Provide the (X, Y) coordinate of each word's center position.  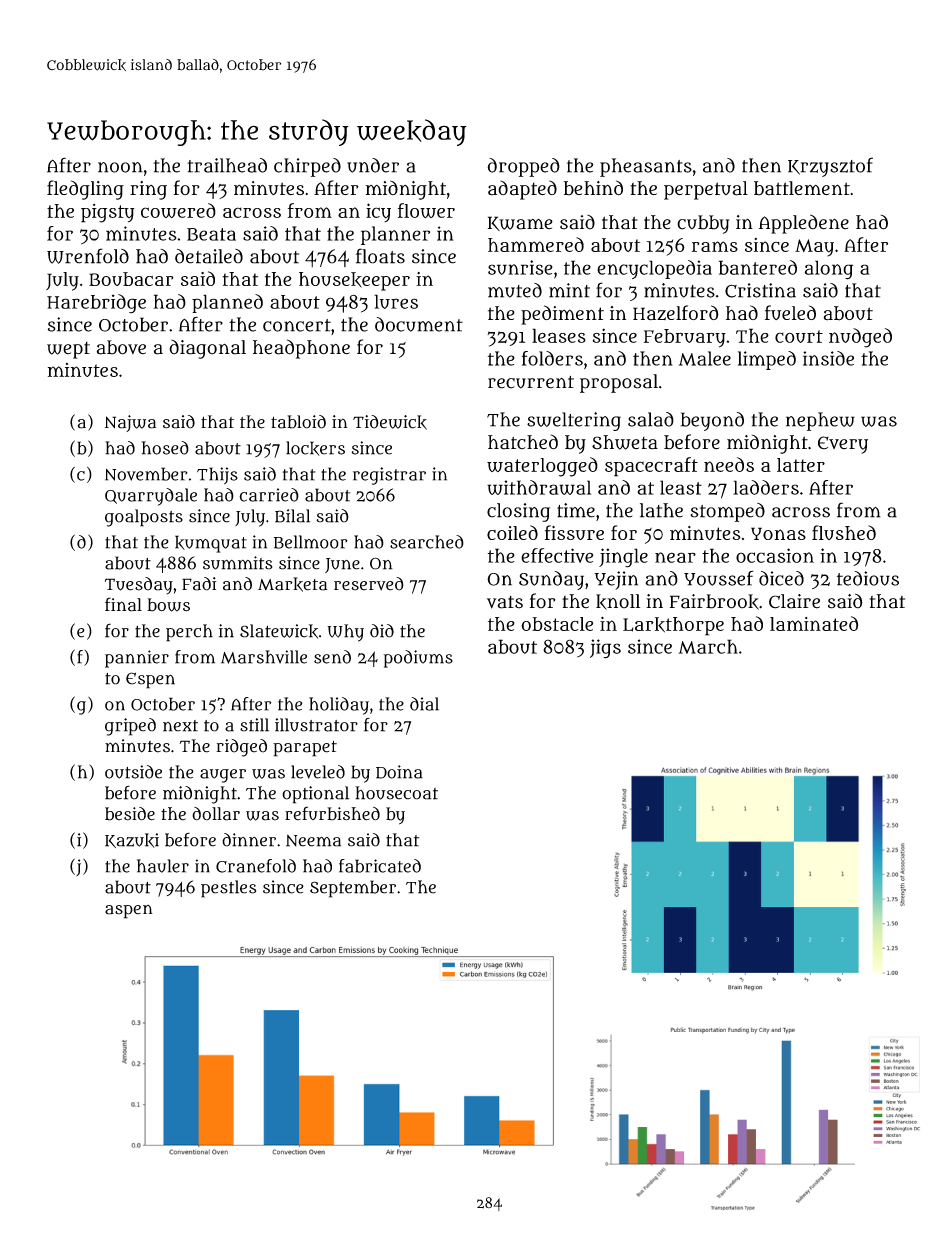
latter (801, 465)
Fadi (199, 584)
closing (518, 512)
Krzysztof (830, 167)
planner (395, 235)
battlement (802, 188)
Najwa (130, 423)
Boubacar (131, 279)
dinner (249, 840)
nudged (860, 338)
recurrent (531, 382)
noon (120, 167)
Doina (399, 772)
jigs (605, 649)
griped (130, 727)
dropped (523, 167)
